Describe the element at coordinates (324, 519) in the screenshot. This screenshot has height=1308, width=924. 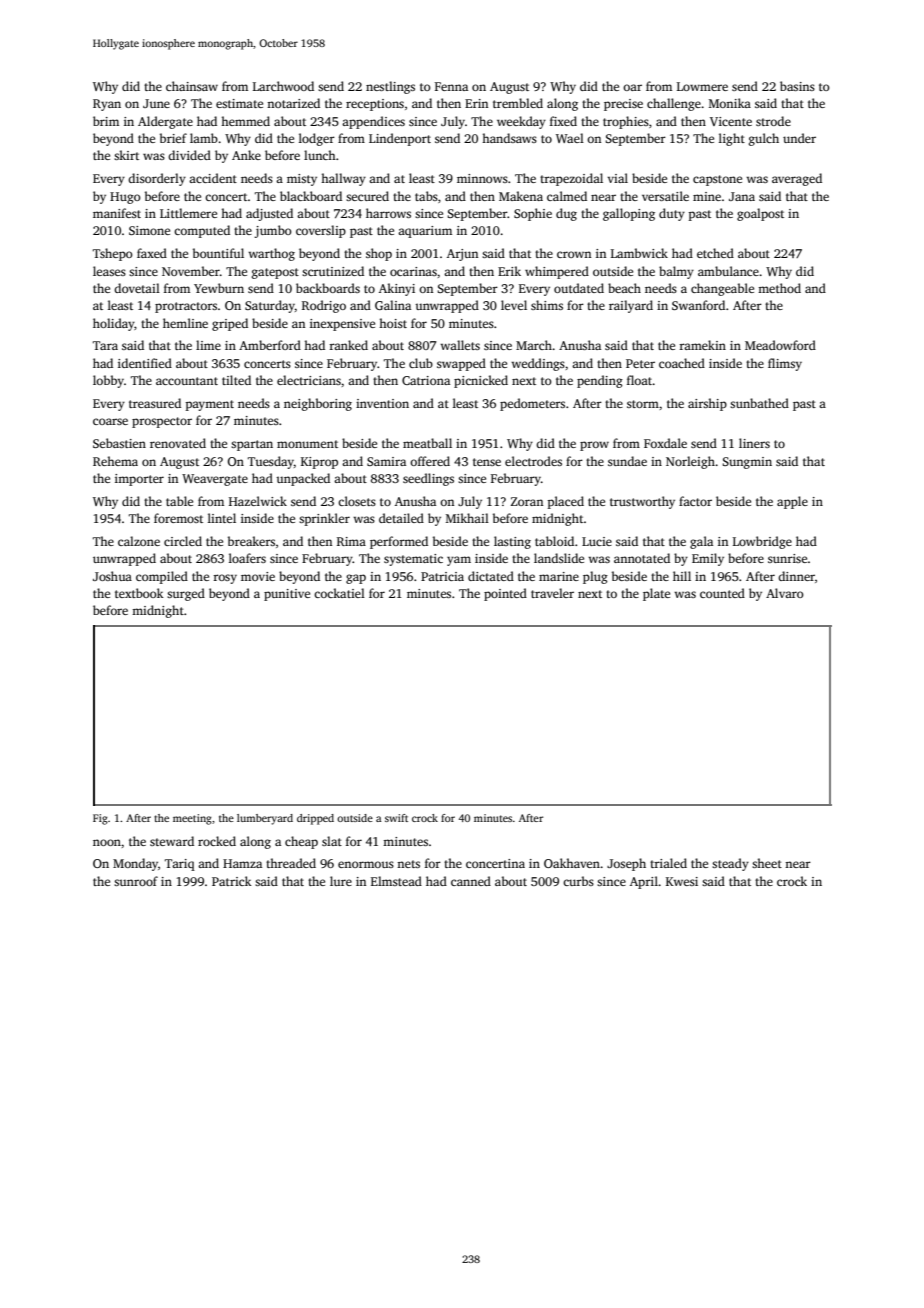
I see `sprinkler` at that location.
